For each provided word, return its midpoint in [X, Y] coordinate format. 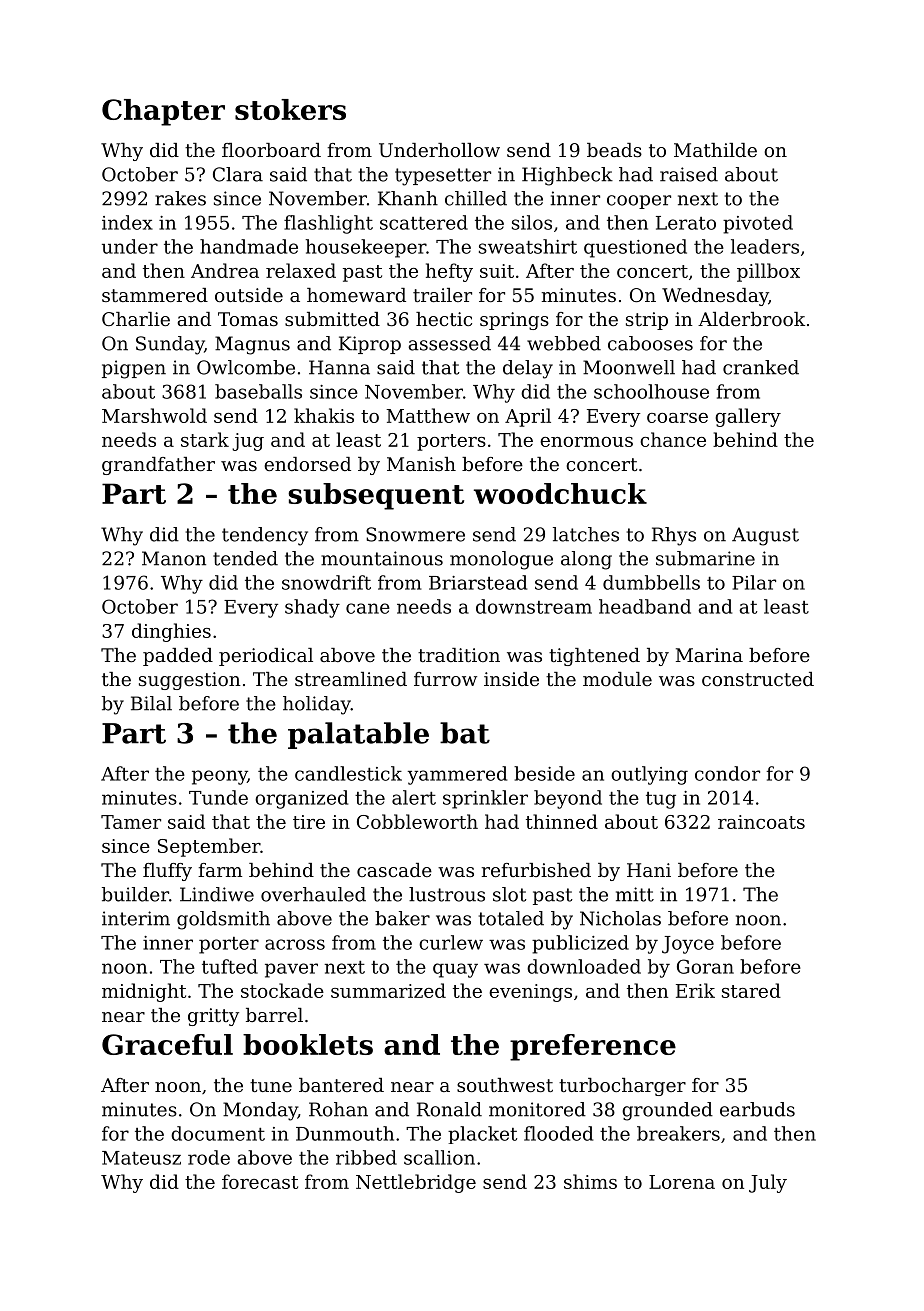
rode [209, 1157]
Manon [174, 558]
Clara [238, 174]
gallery [748, 417]
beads [614, 150]
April [528, 417]
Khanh [408, 198]
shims [590, 1181]
